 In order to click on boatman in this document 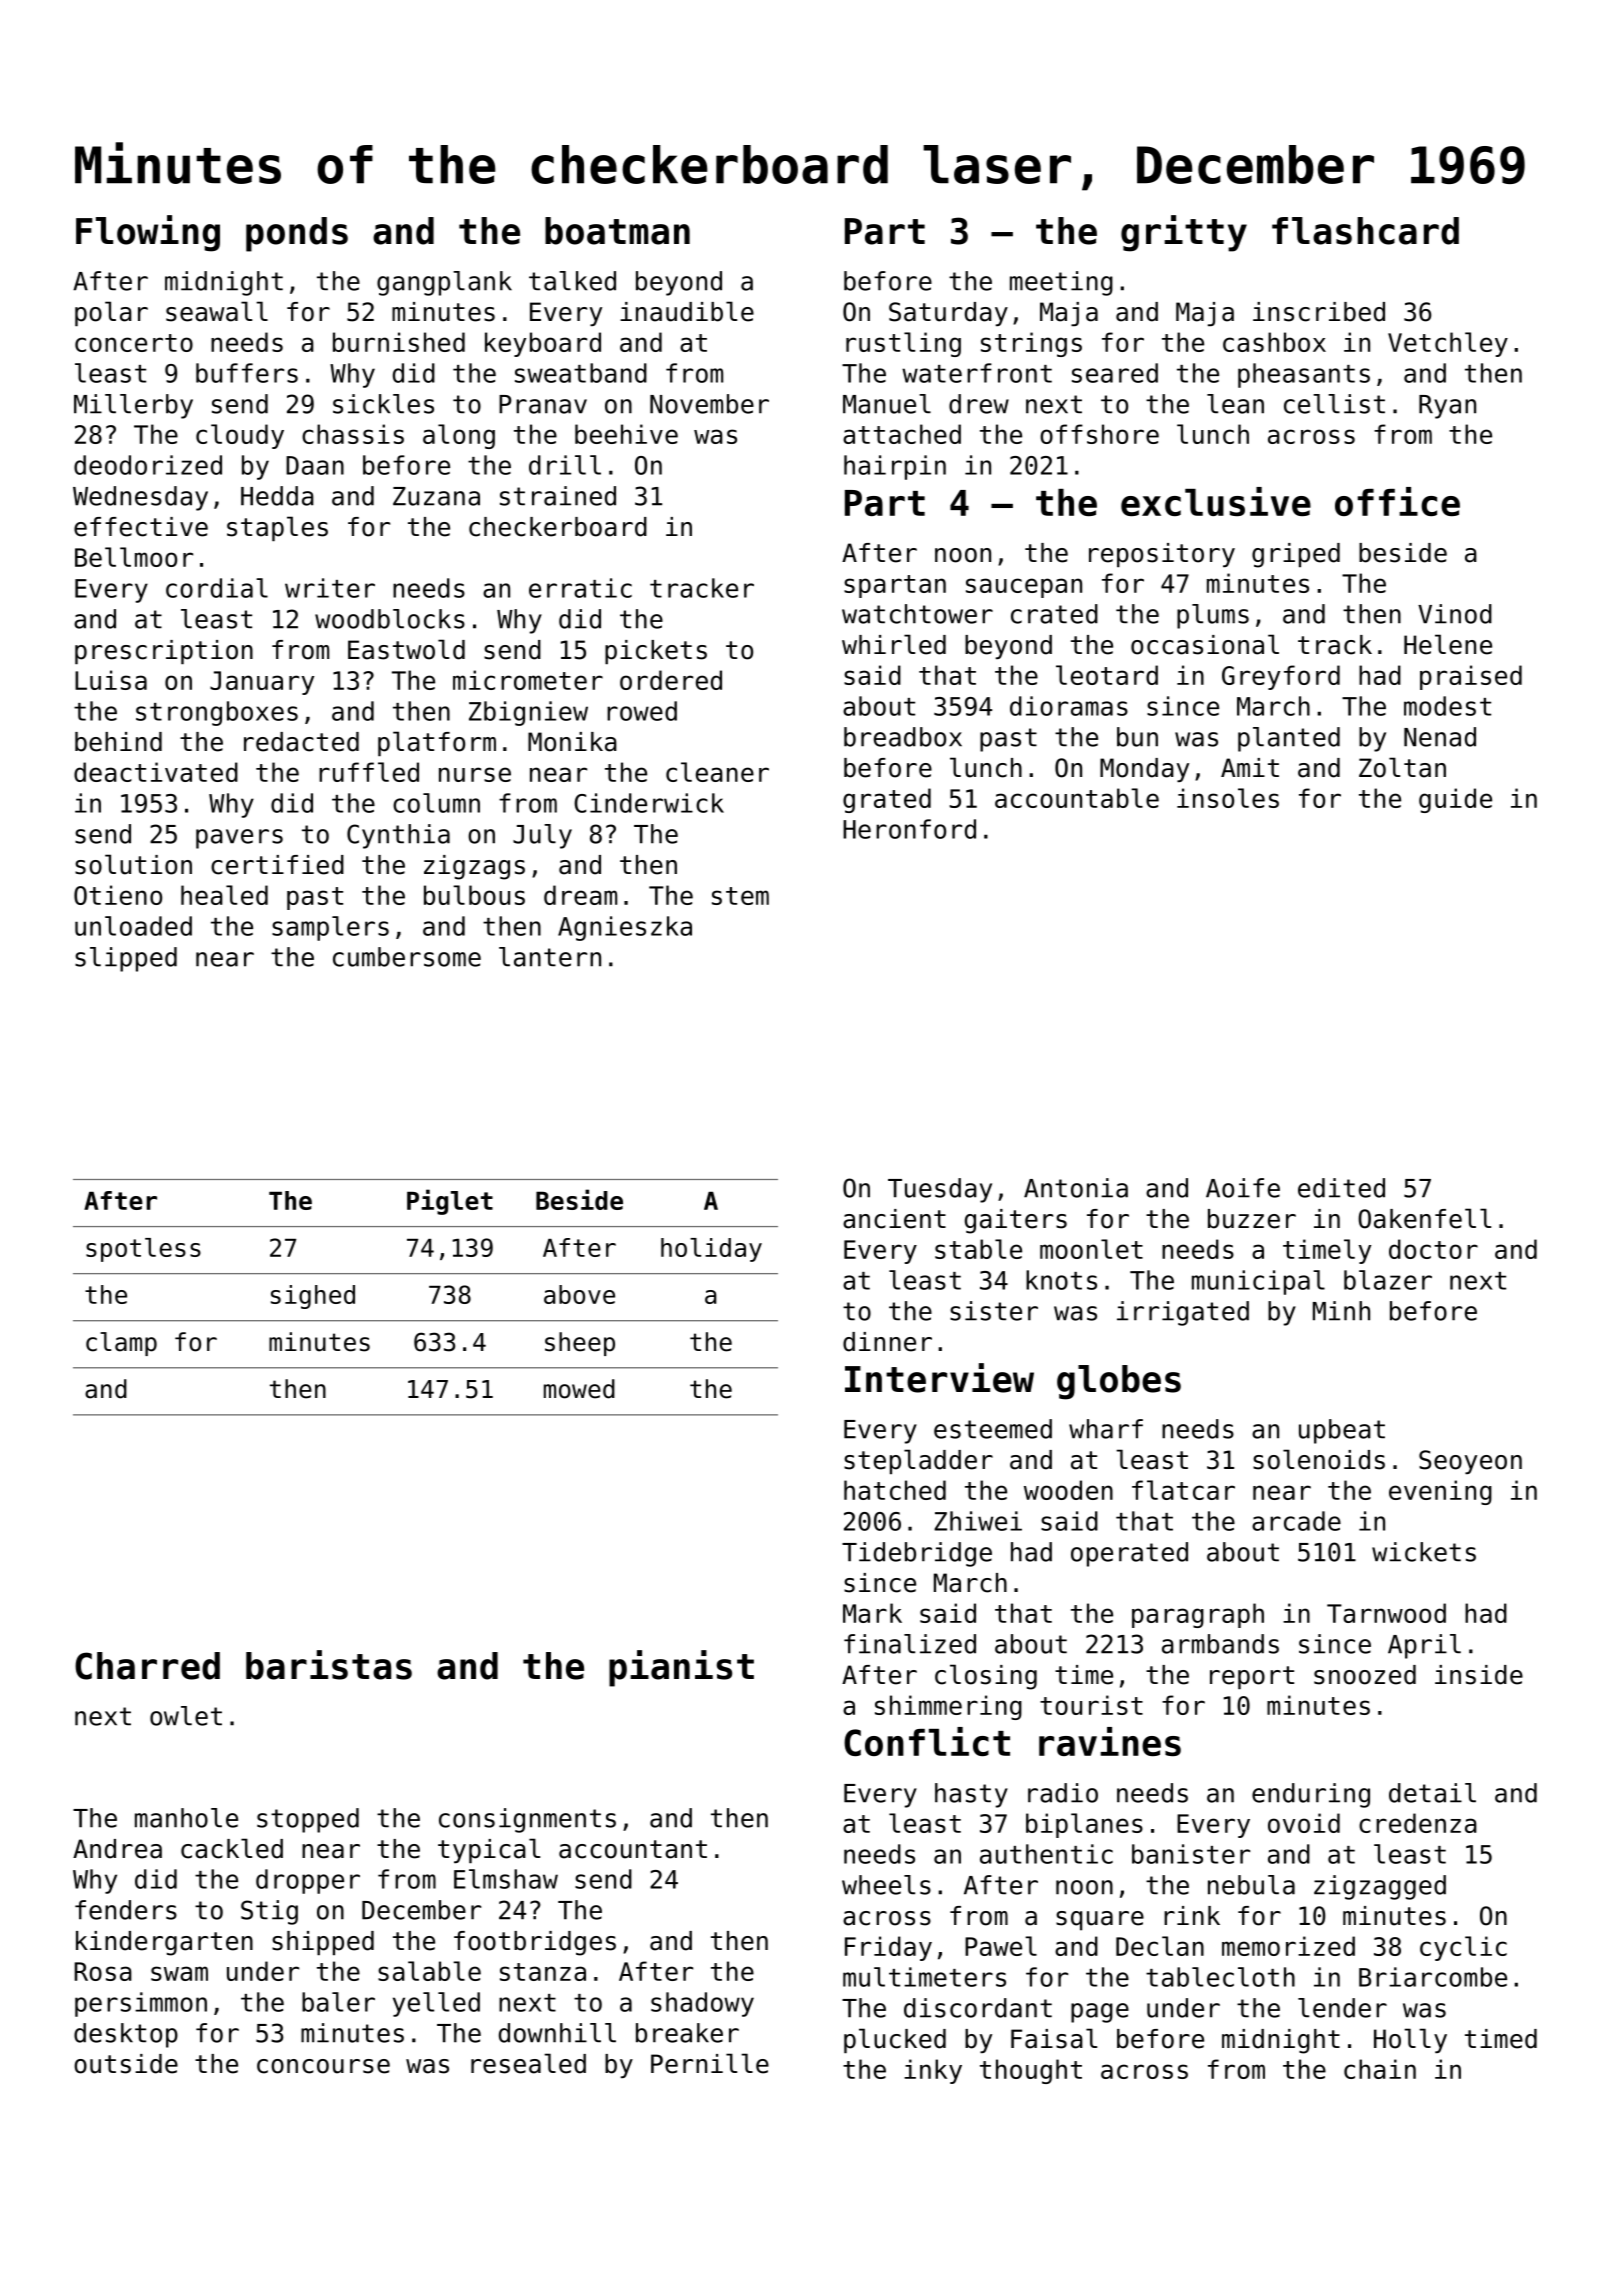, I will do `click(617, 231)`.
